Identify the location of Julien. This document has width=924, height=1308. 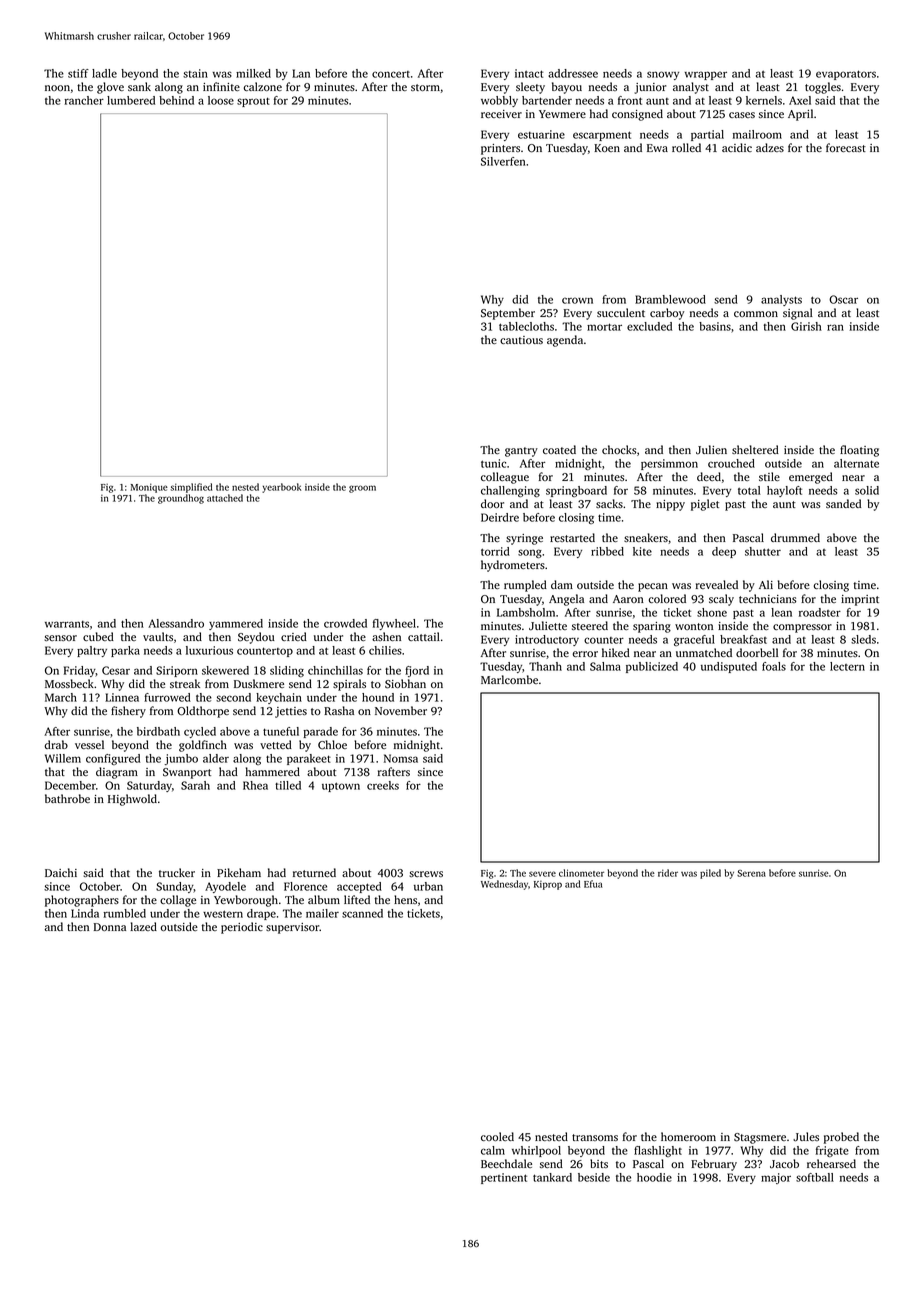
(711, 450).
